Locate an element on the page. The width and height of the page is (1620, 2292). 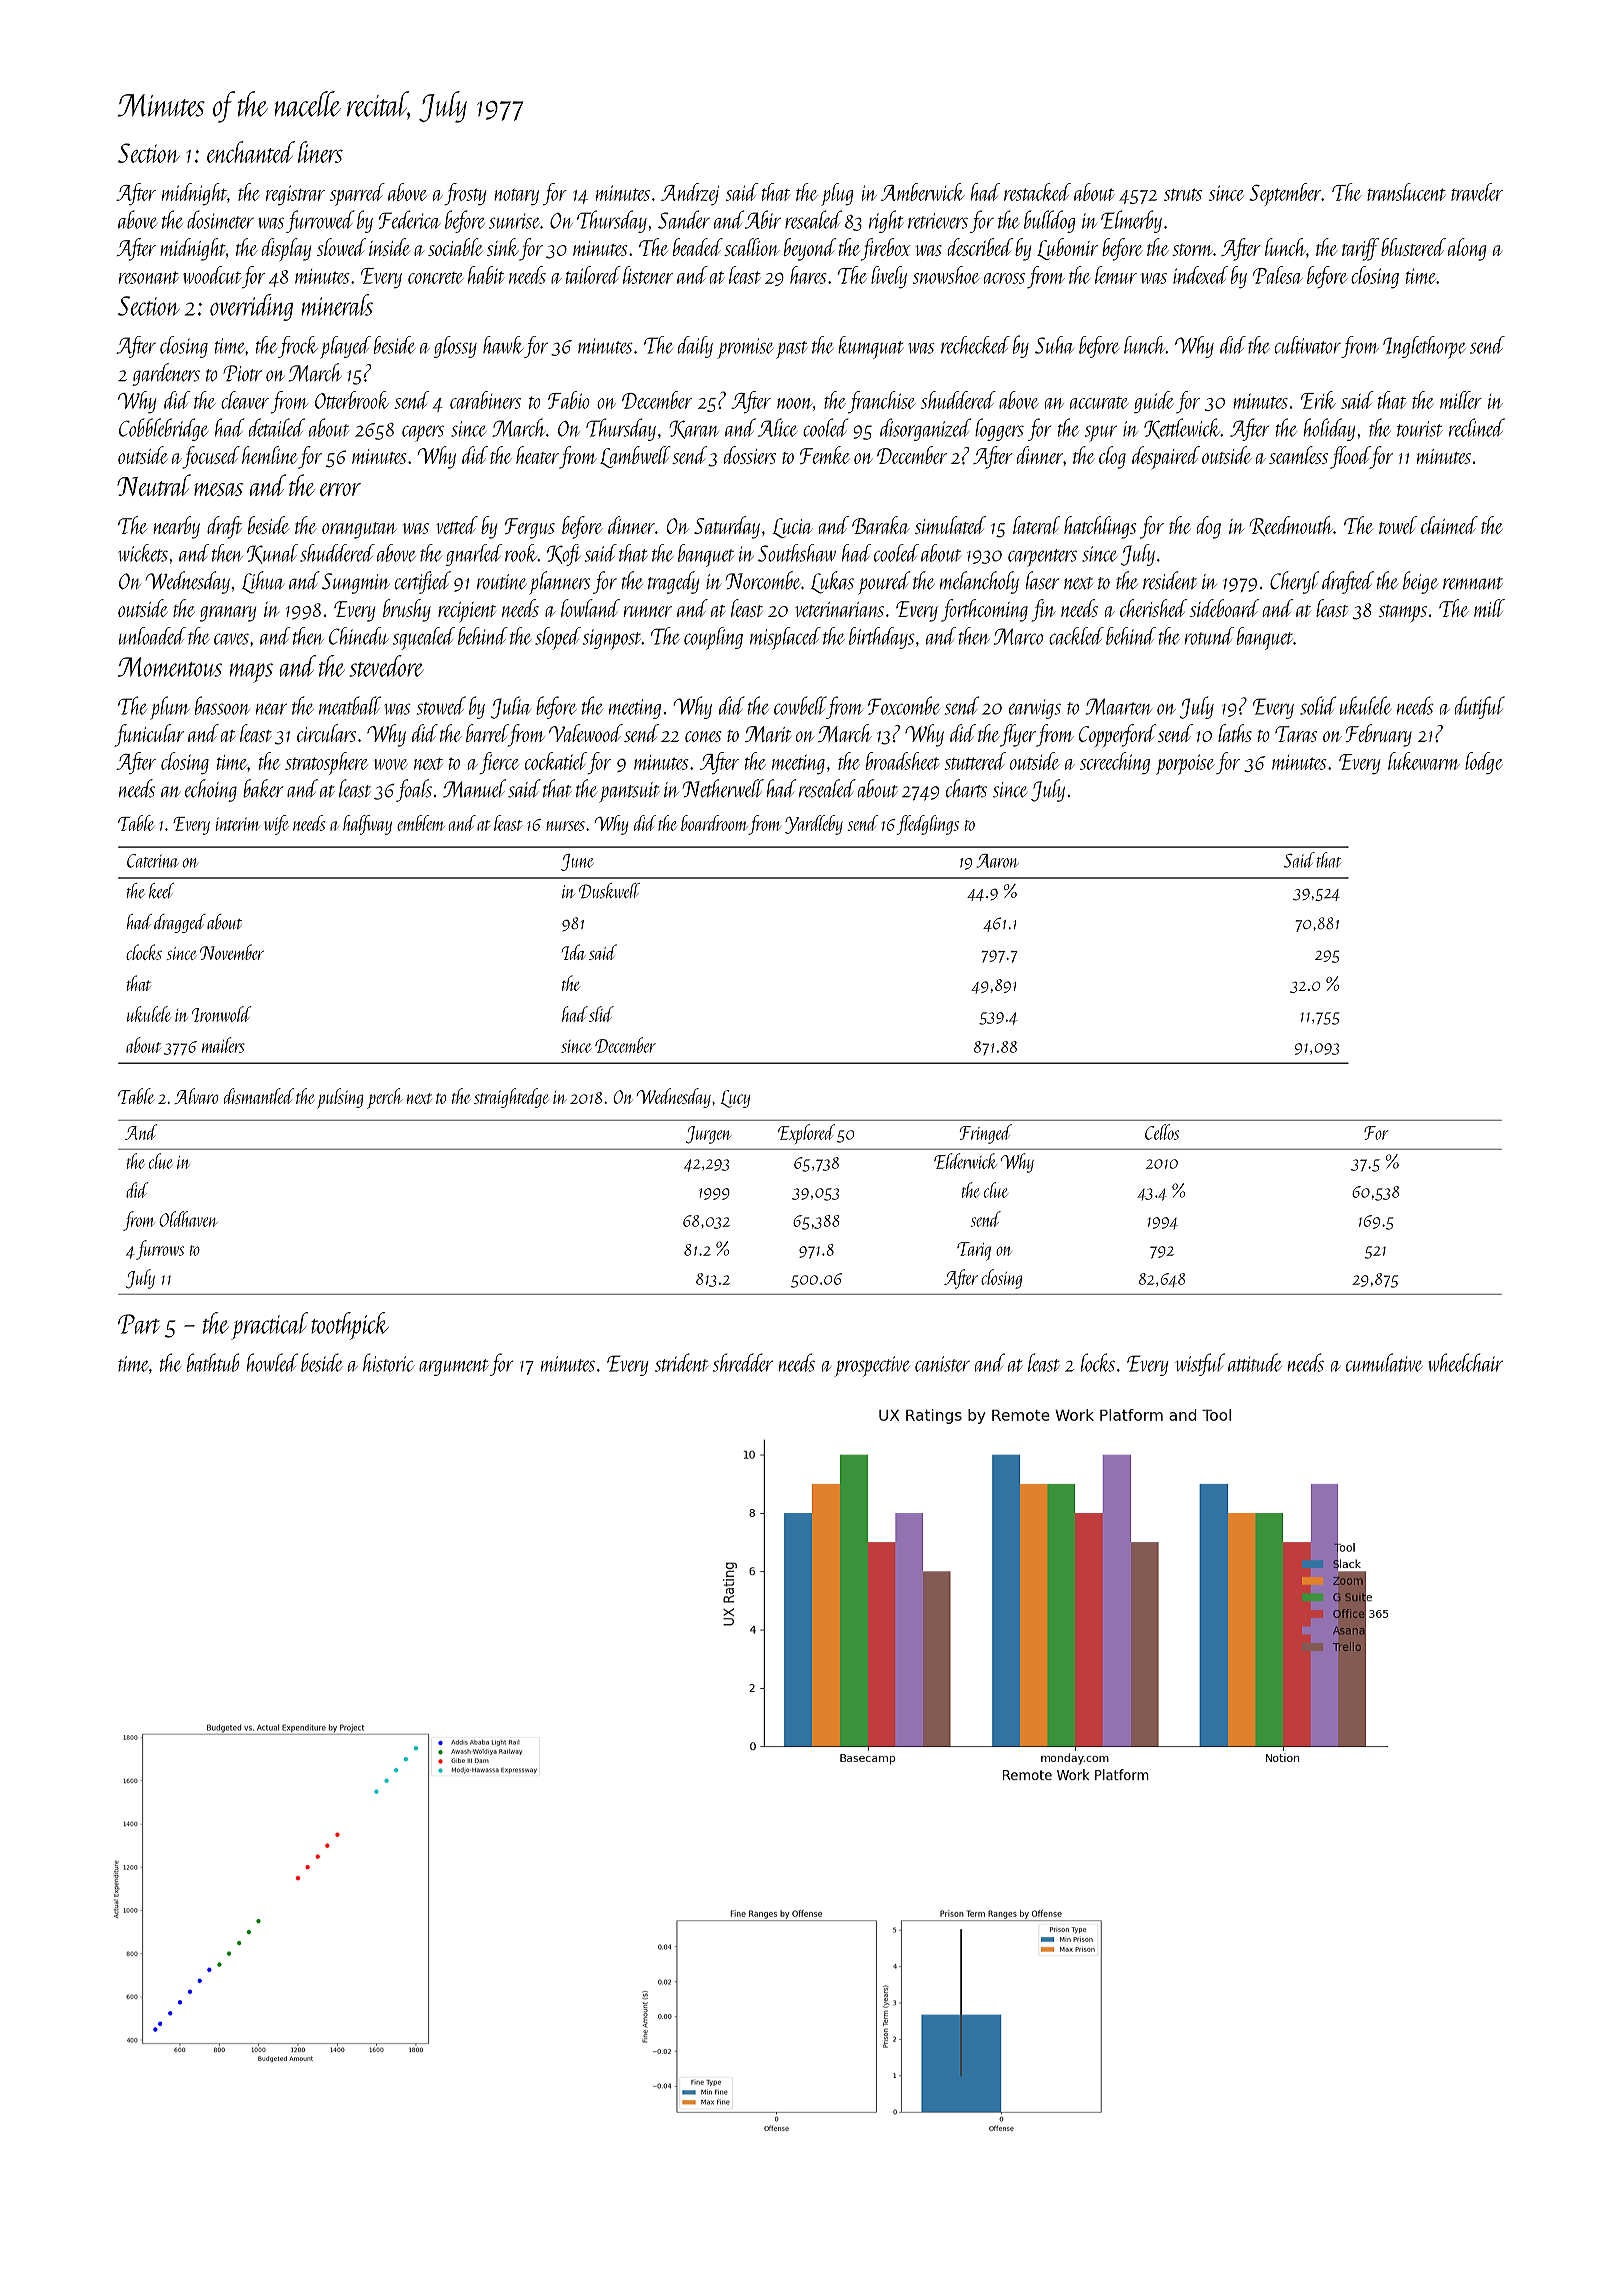
stevedore is located at coordinates (386, 666).
